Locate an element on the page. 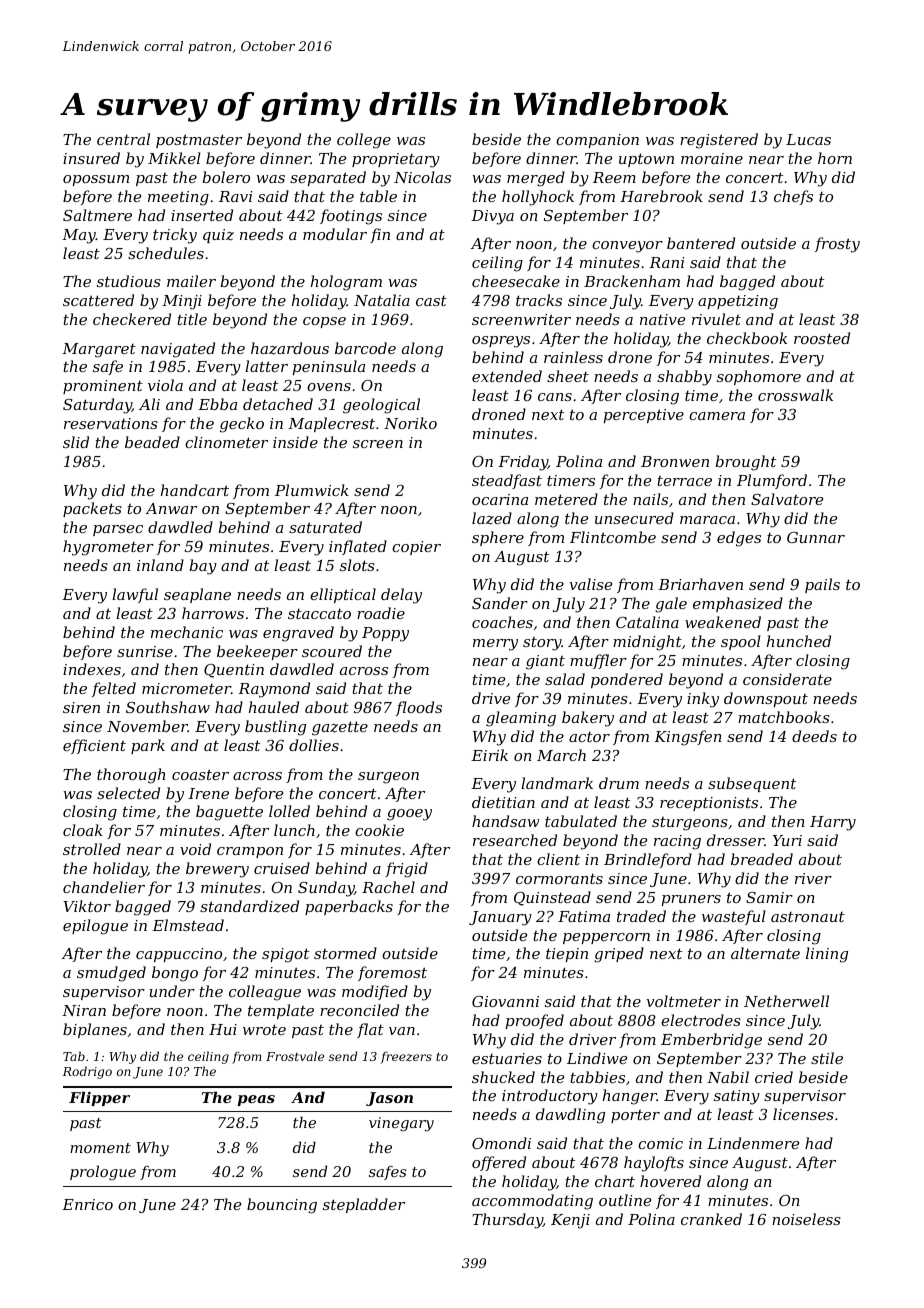 The height and width of the page is (1308, 924). subsequent is located at coordinates (752, 784).
